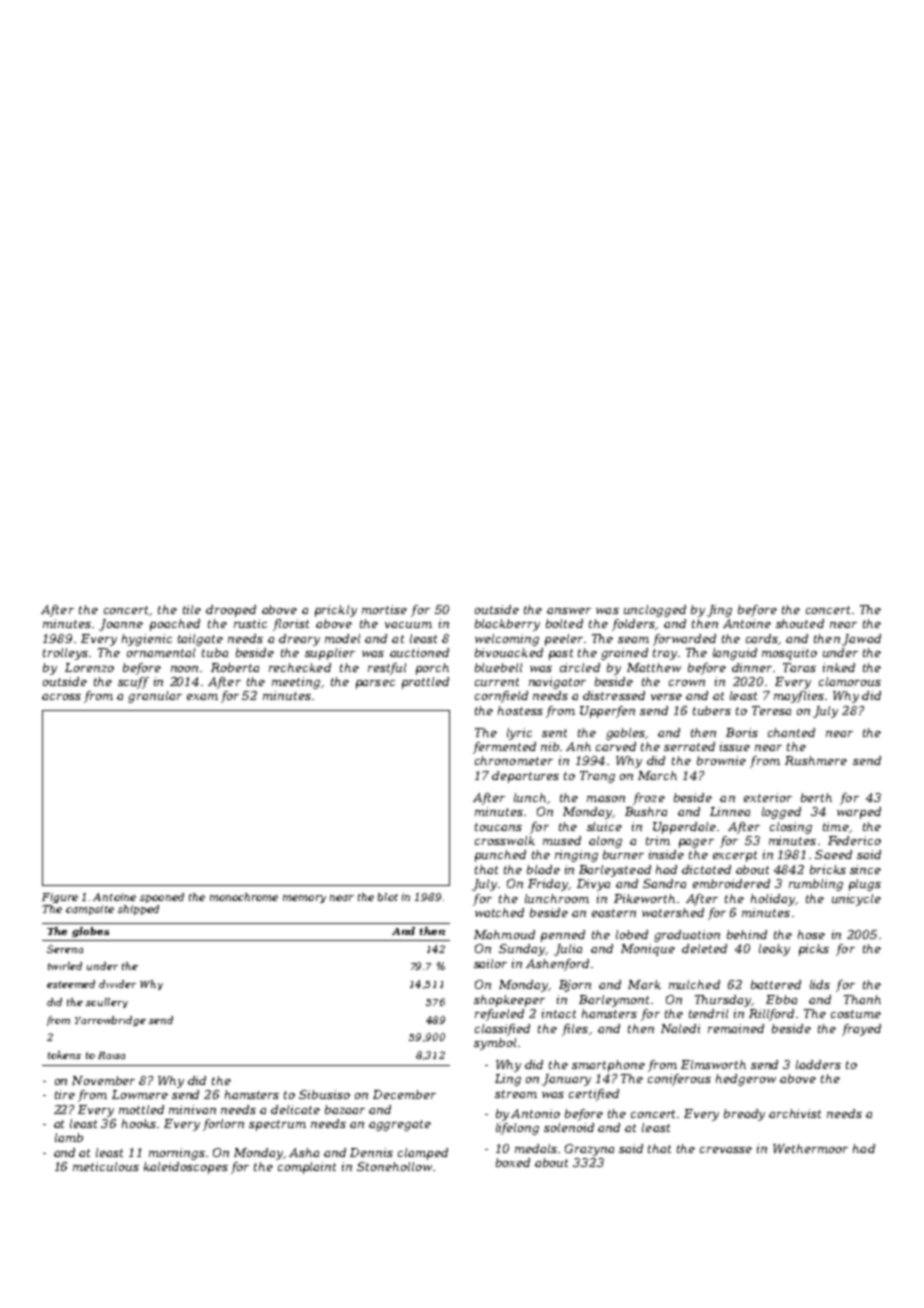 The image size is (924, 1308). Describe the element at coordinates (800, 623) in the image. I see `shouted` at that location.
